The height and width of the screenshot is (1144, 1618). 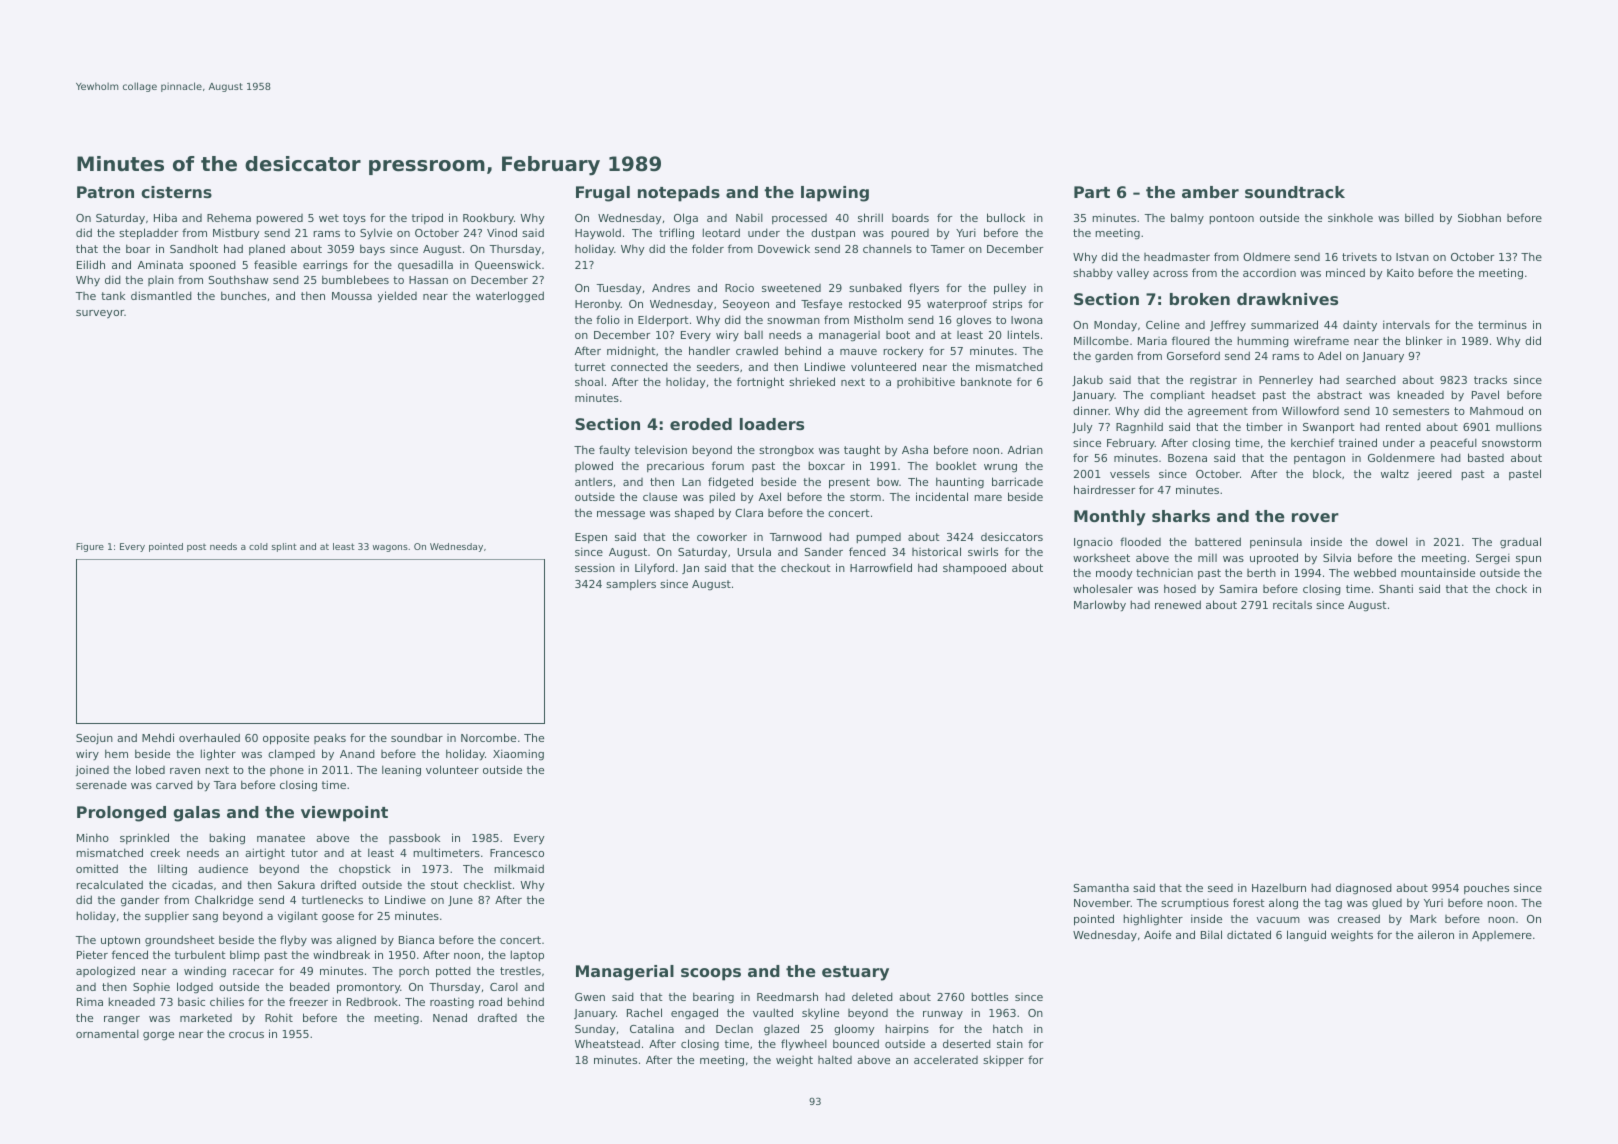 What do you see at coordinates (121, 814) in the screenshot?
I see `Prolonged` at bounding box center [121, 814].
